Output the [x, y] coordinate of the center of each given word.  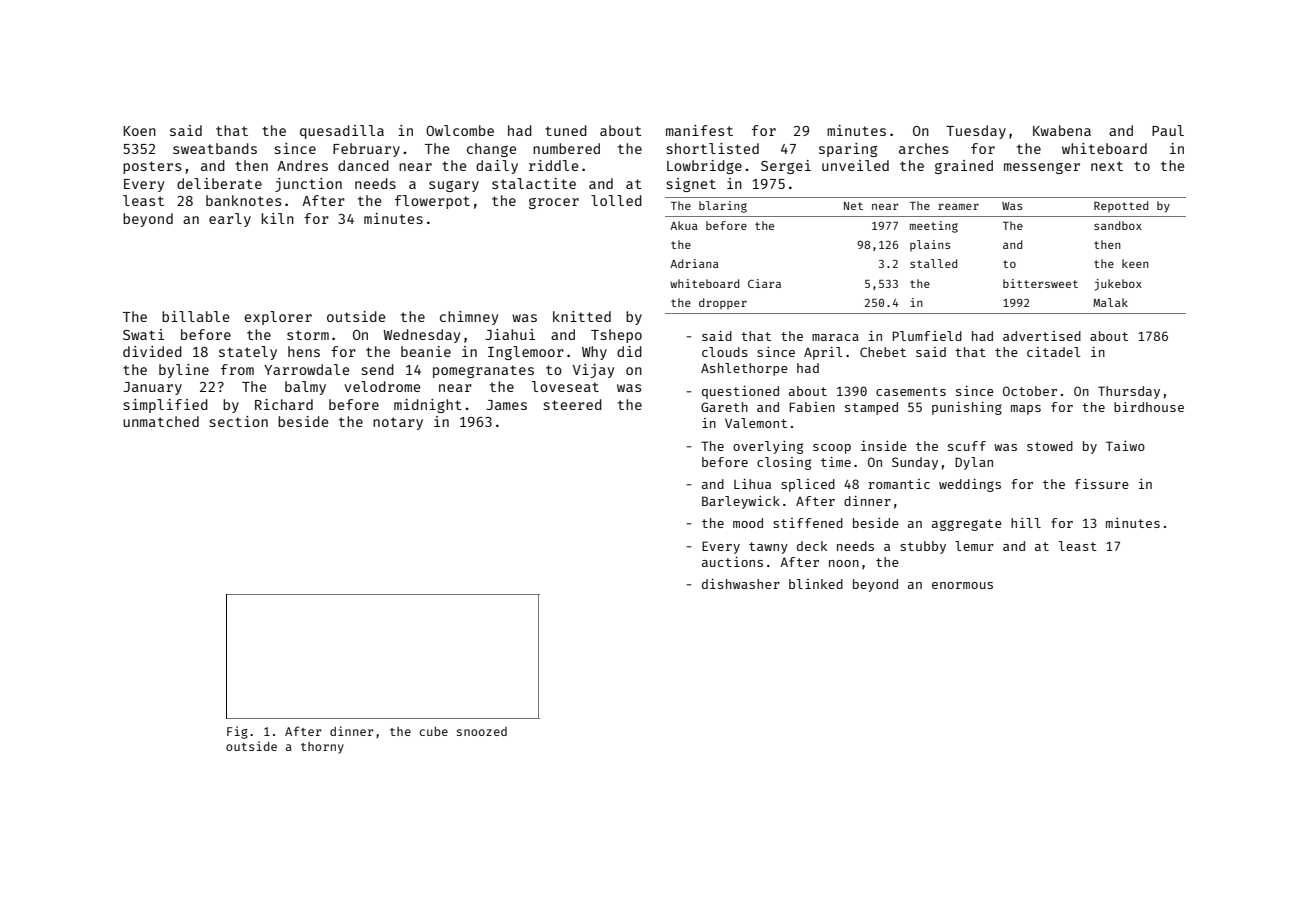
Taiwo [1125, 446]
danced [363, 165]
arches [924, 148]
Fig [237, 732]
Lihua [752, 484]
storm [308, 335]
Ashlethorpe [744, 369]
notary [398, 423]
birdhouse [1149, 407]
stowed [1050, 446]
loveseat [565, 386]
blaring [723, 207]
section [239, 421]
